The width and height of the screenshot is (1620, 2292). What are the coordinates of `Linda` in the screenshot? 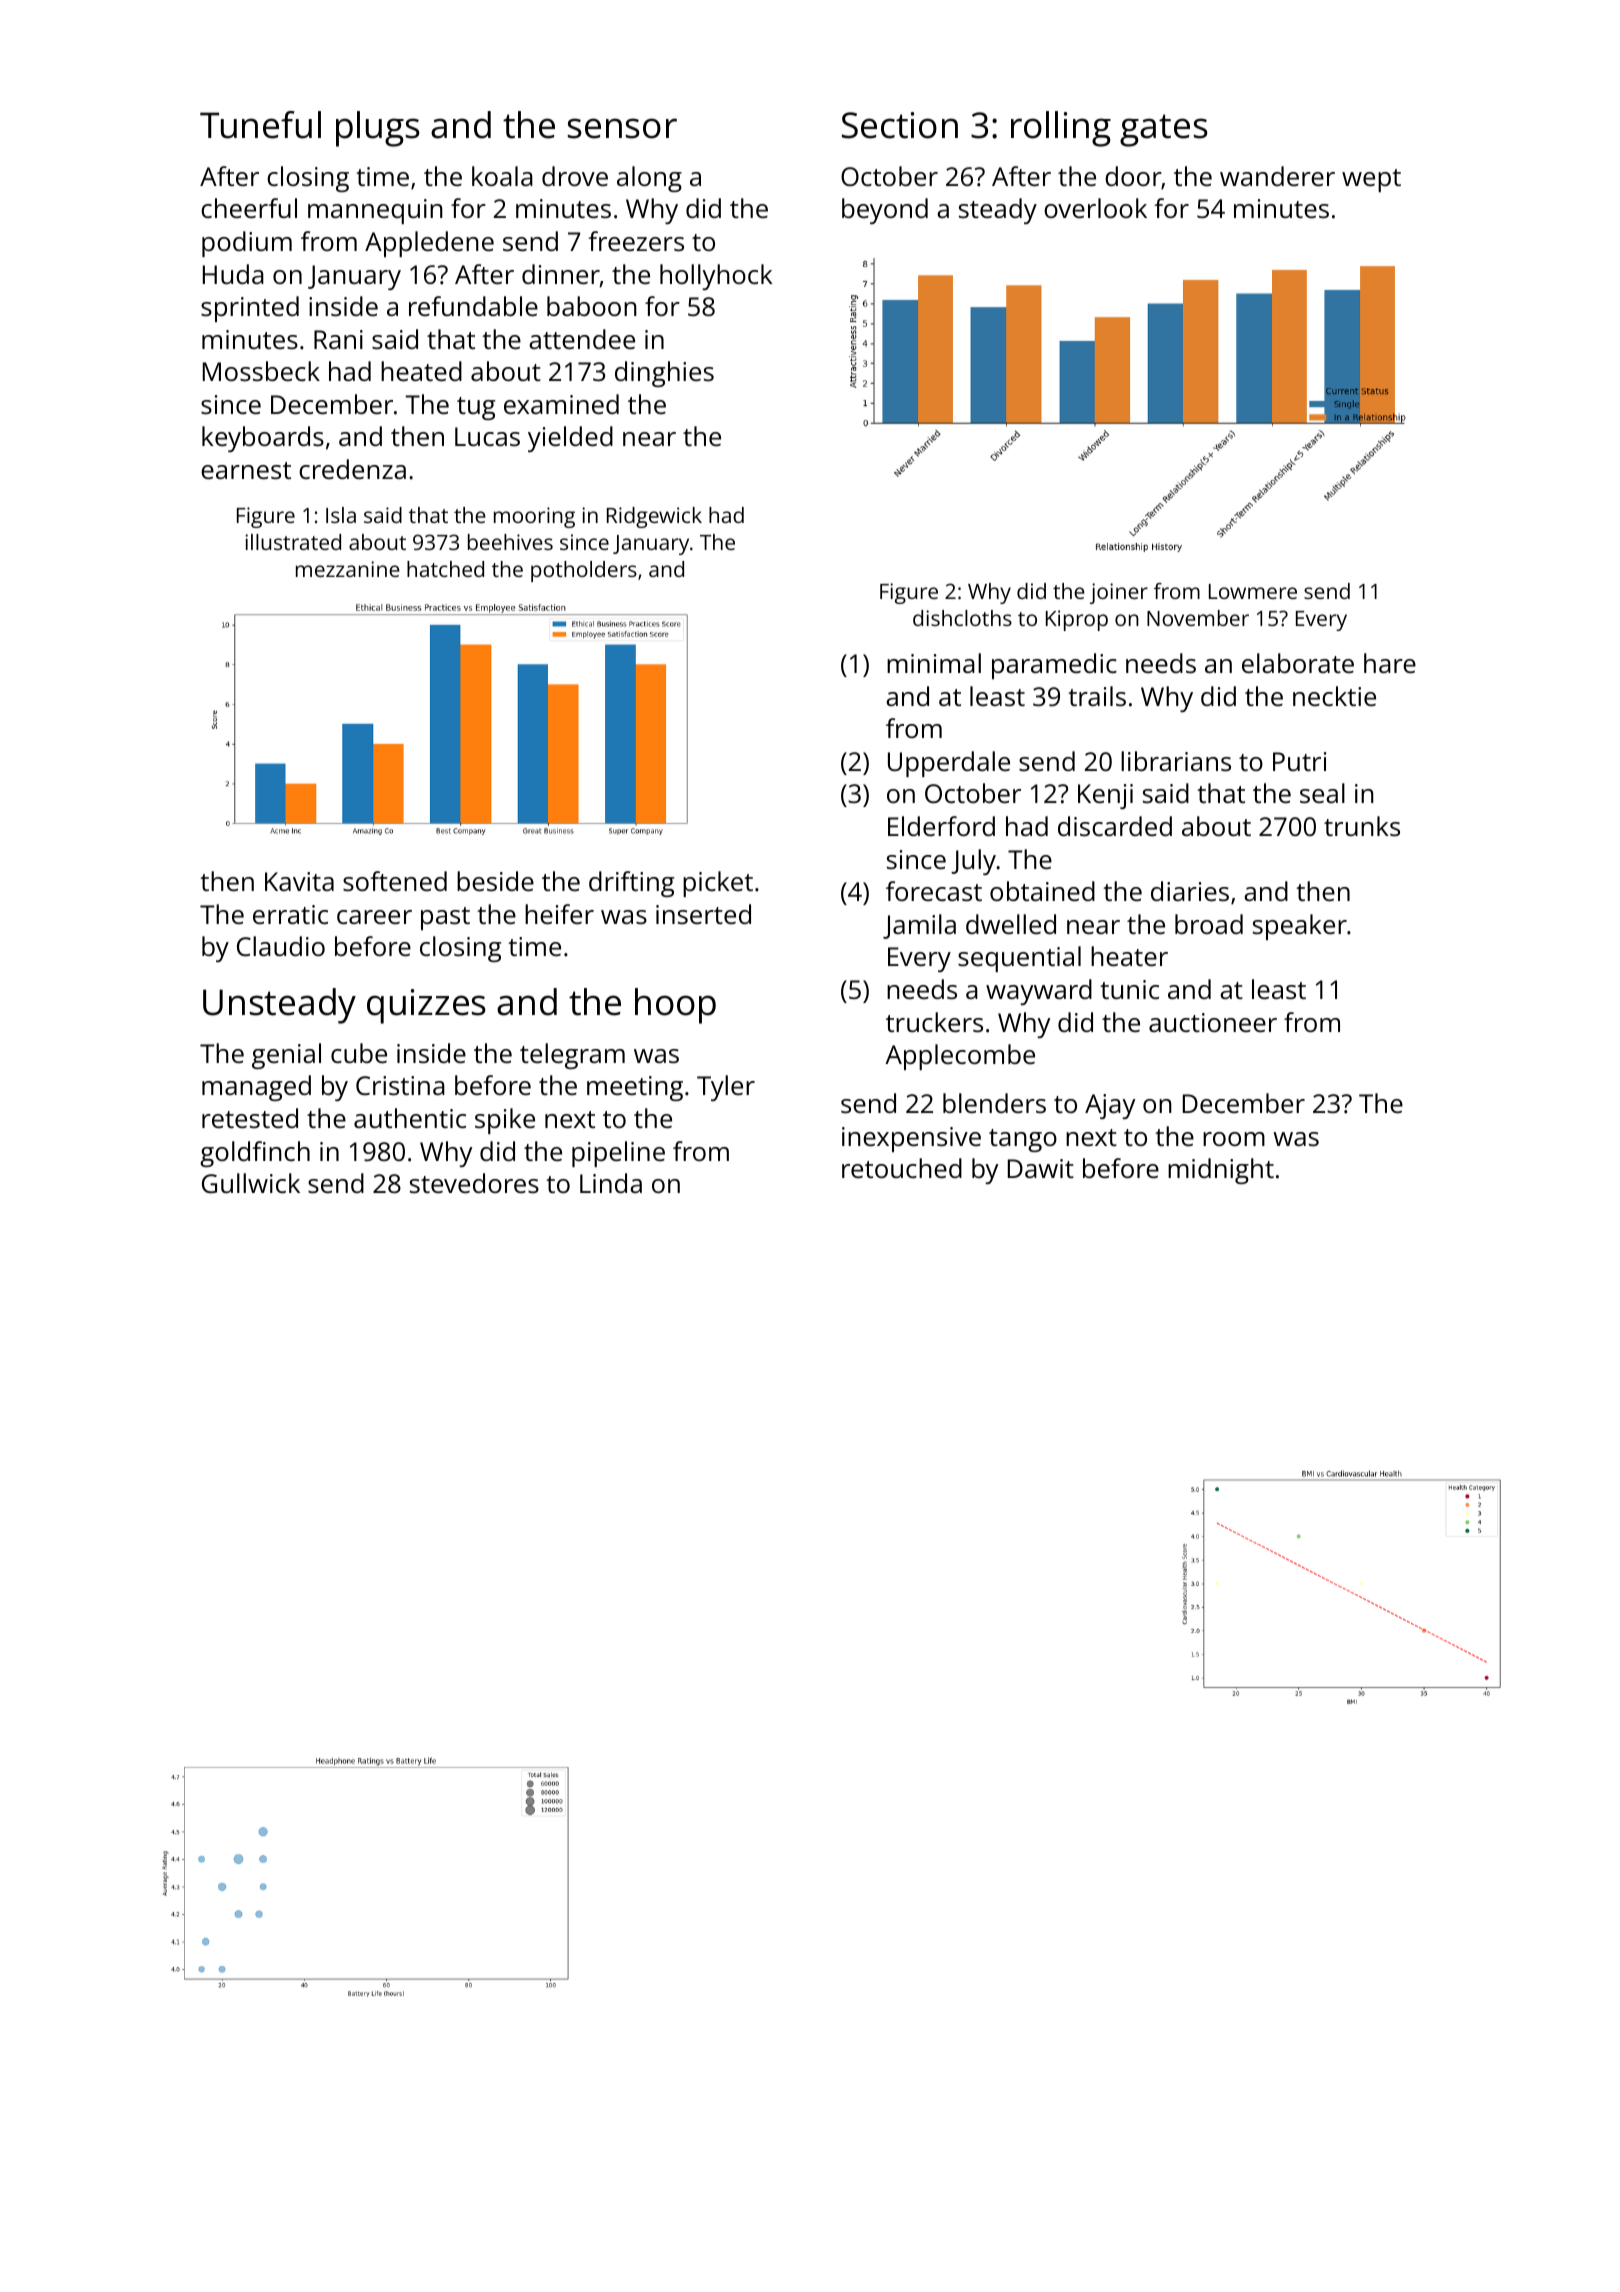 It's located at (611, 1183).
